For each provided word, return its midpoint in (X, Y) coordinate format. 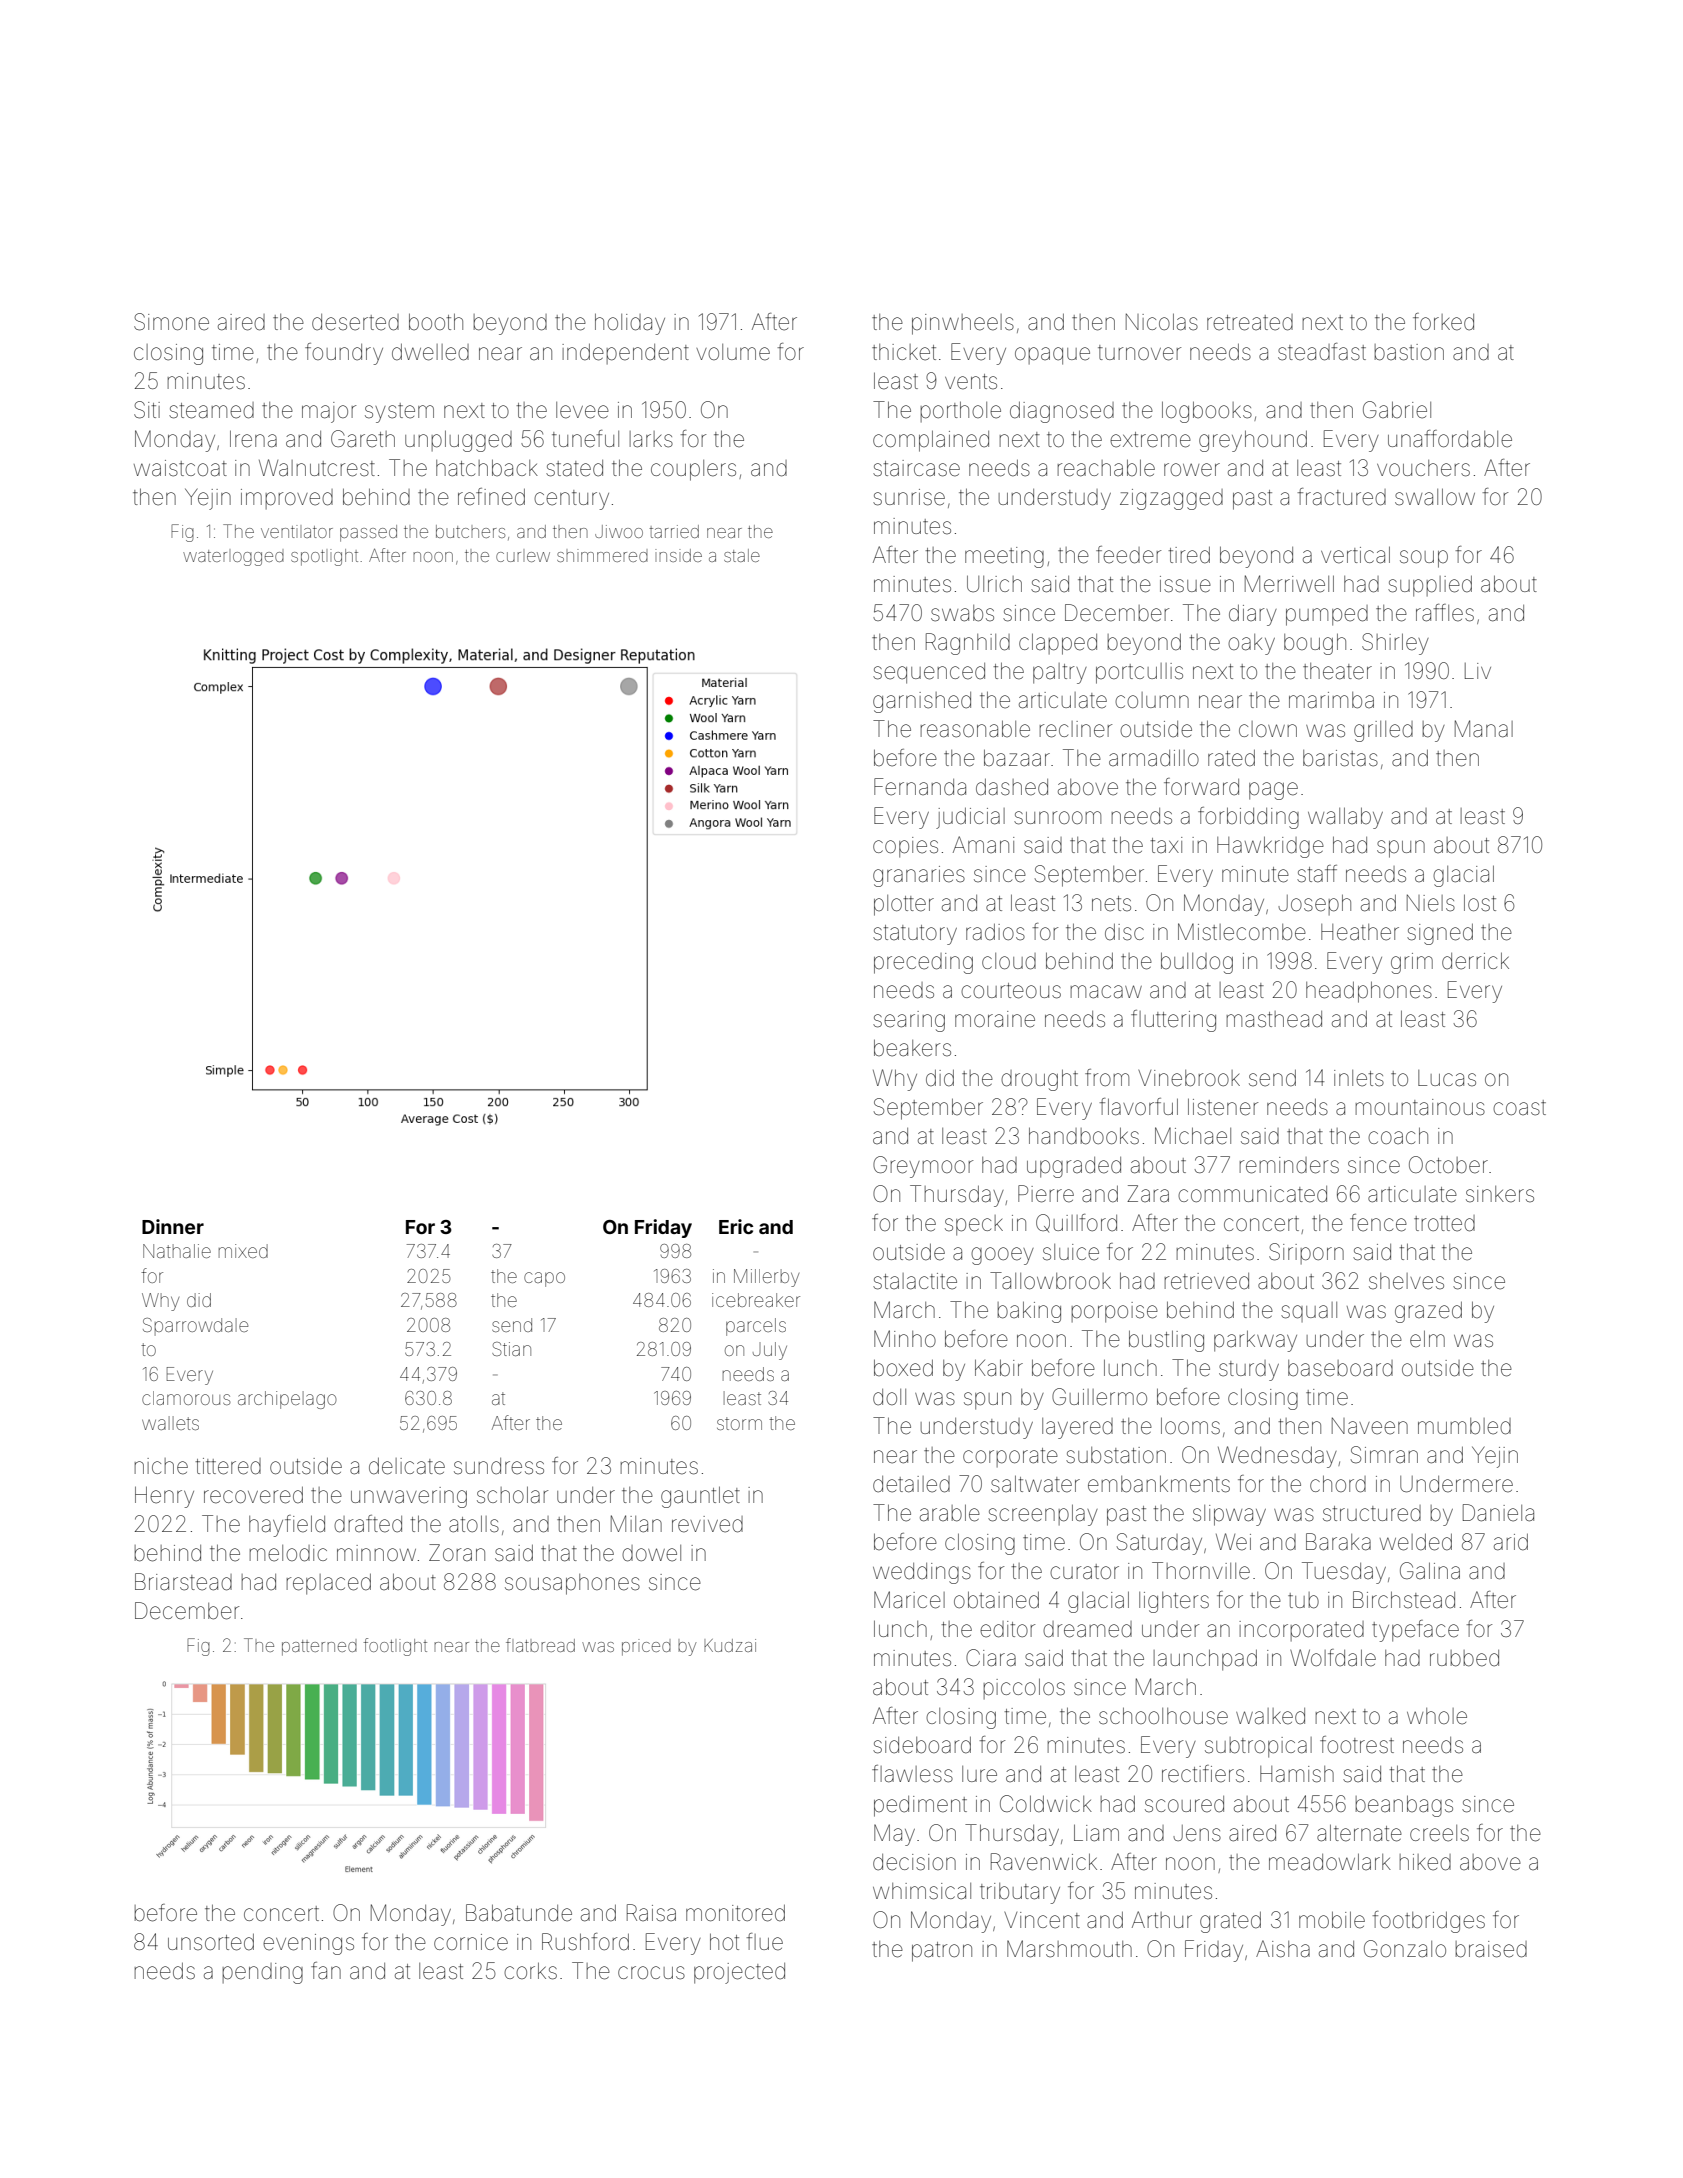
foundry (344, 354)
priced (646, 1647)
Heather (1360, 932)
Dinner (173, 1226)
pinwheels (963, 324)
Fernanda (920, 787)
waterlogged (233, 558)
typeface (1415, 1631)
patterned (319, 1648)
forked (1443, 322)
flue (765, 1942)
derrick (1475, 961)
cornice (471, 1942)
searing (909, 1021)
